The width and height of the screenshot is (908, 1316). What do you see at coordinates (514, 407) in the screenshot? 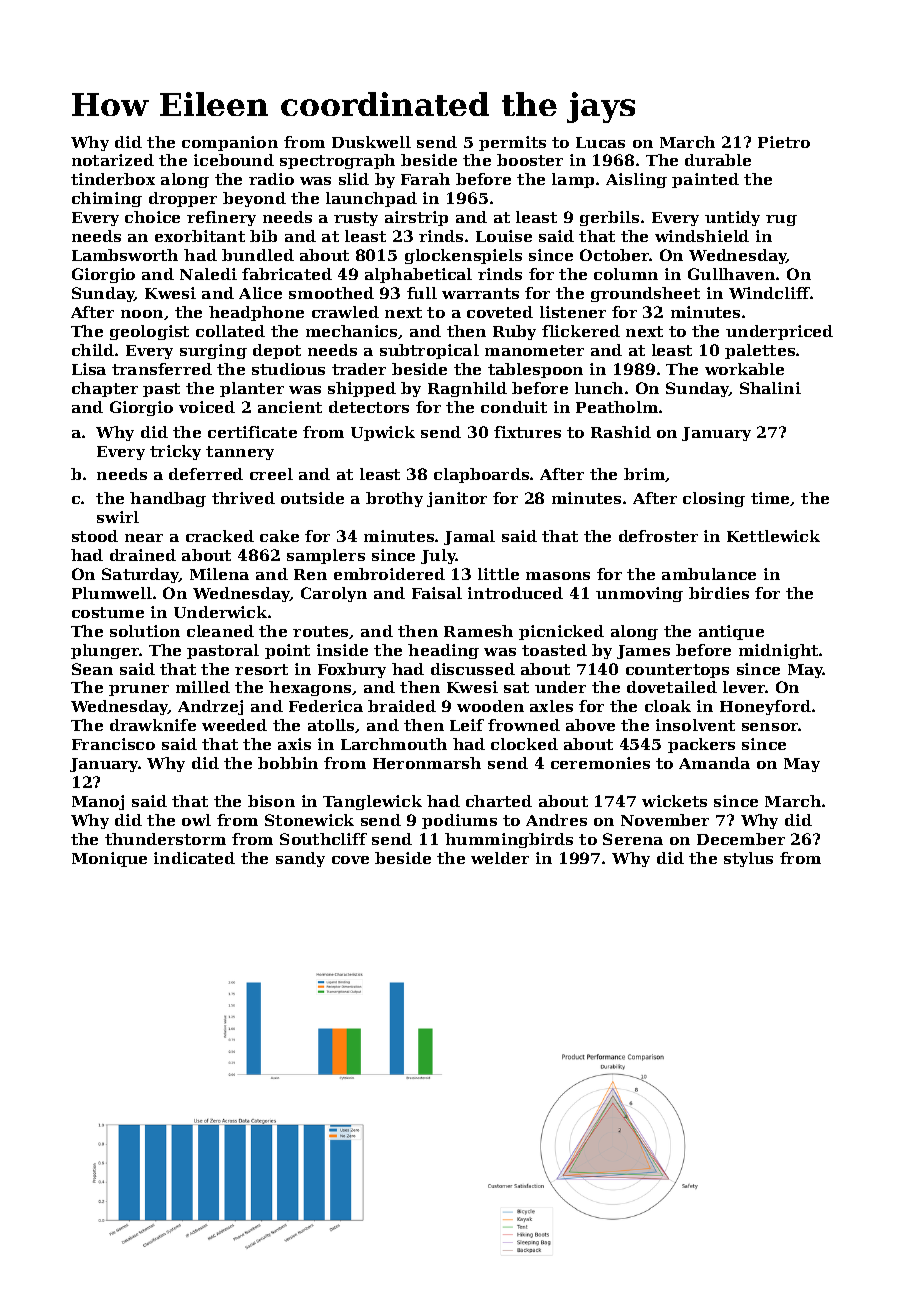
I see `conduit` at bounding box center [514, 407].
